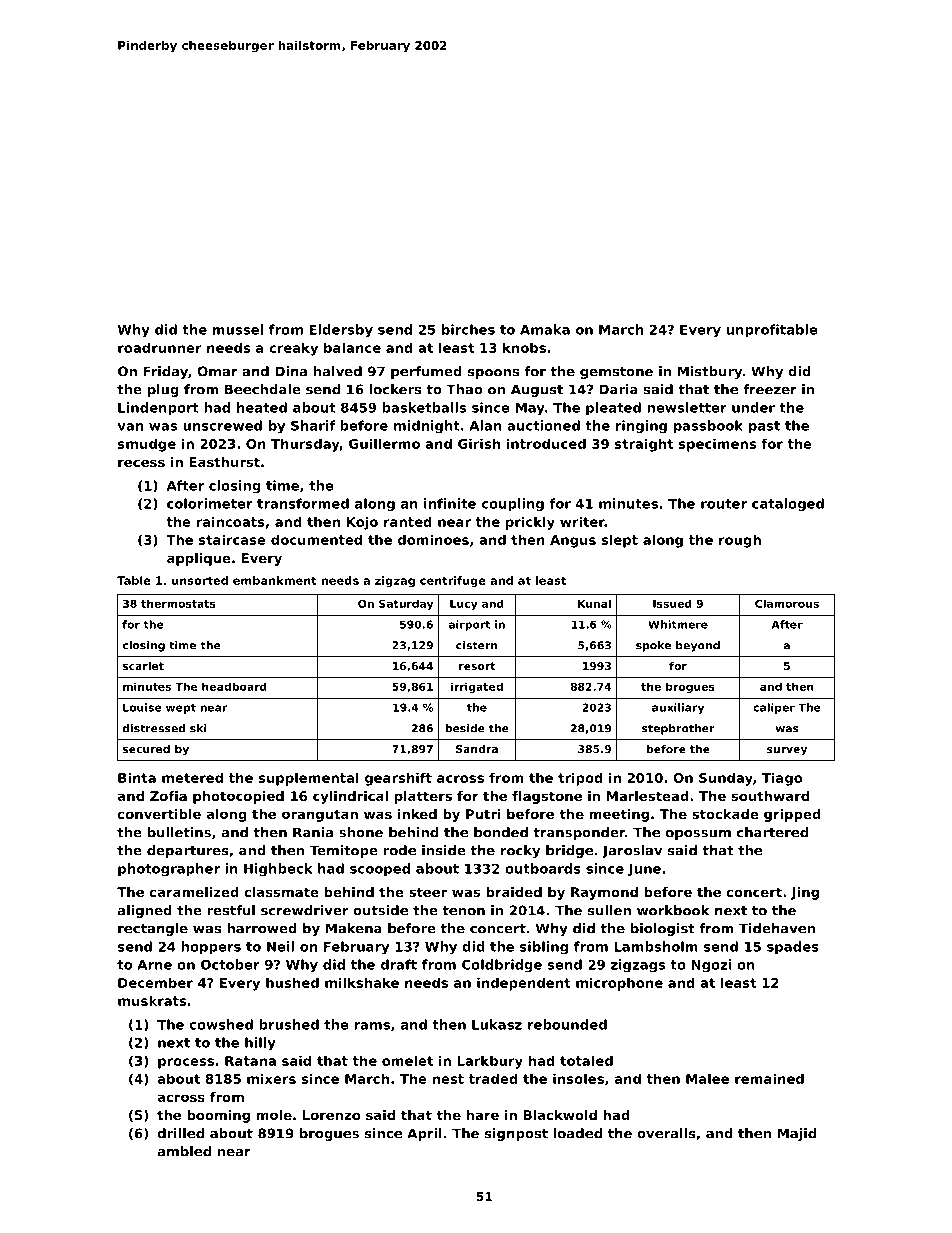  What do you see at coordinates (578, 1078) in the document?
I see `insoles` at bounding box center [578, 1078].
